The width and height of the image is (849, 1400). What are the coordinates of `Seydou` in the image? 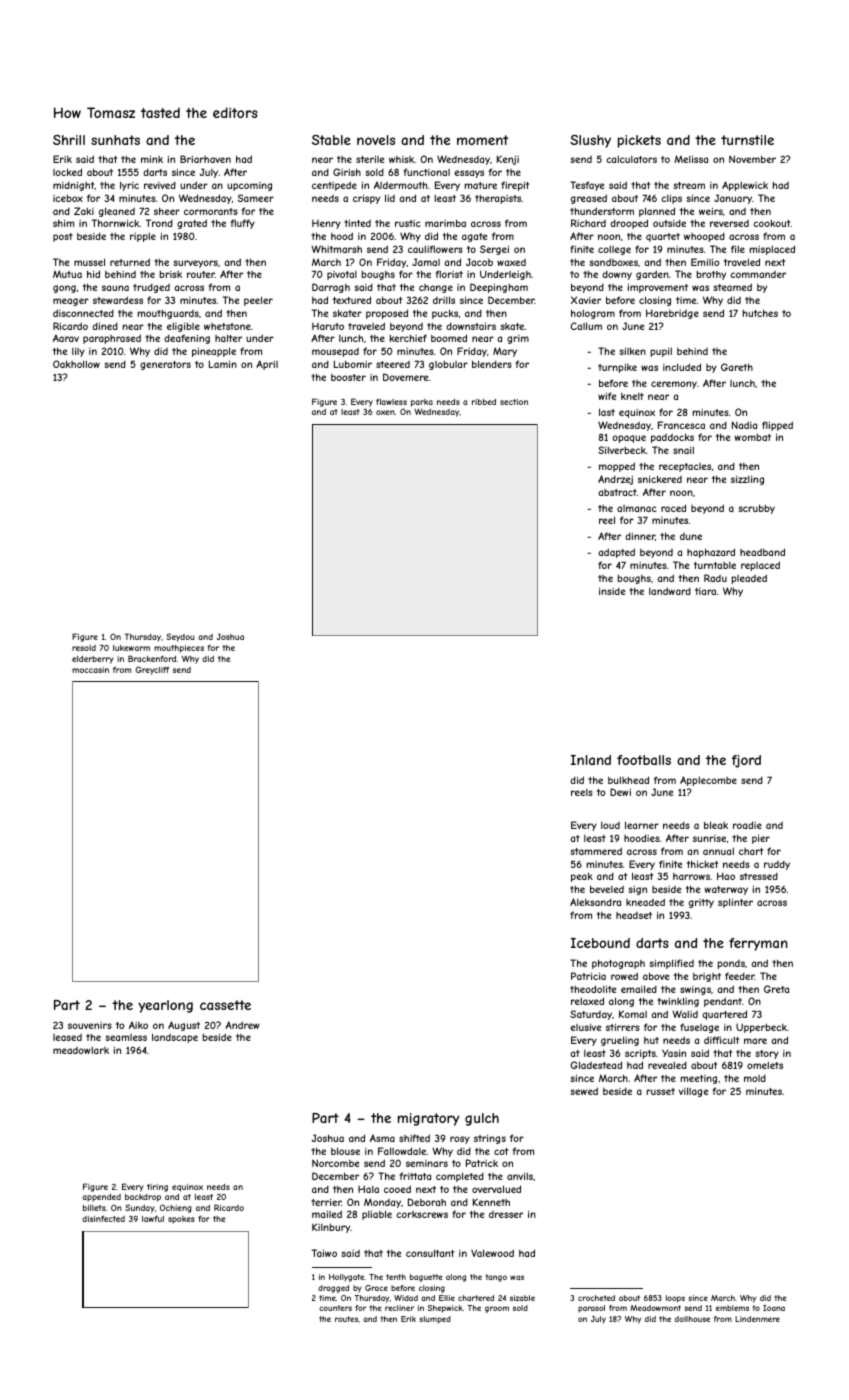 It's located at (180, 637).
